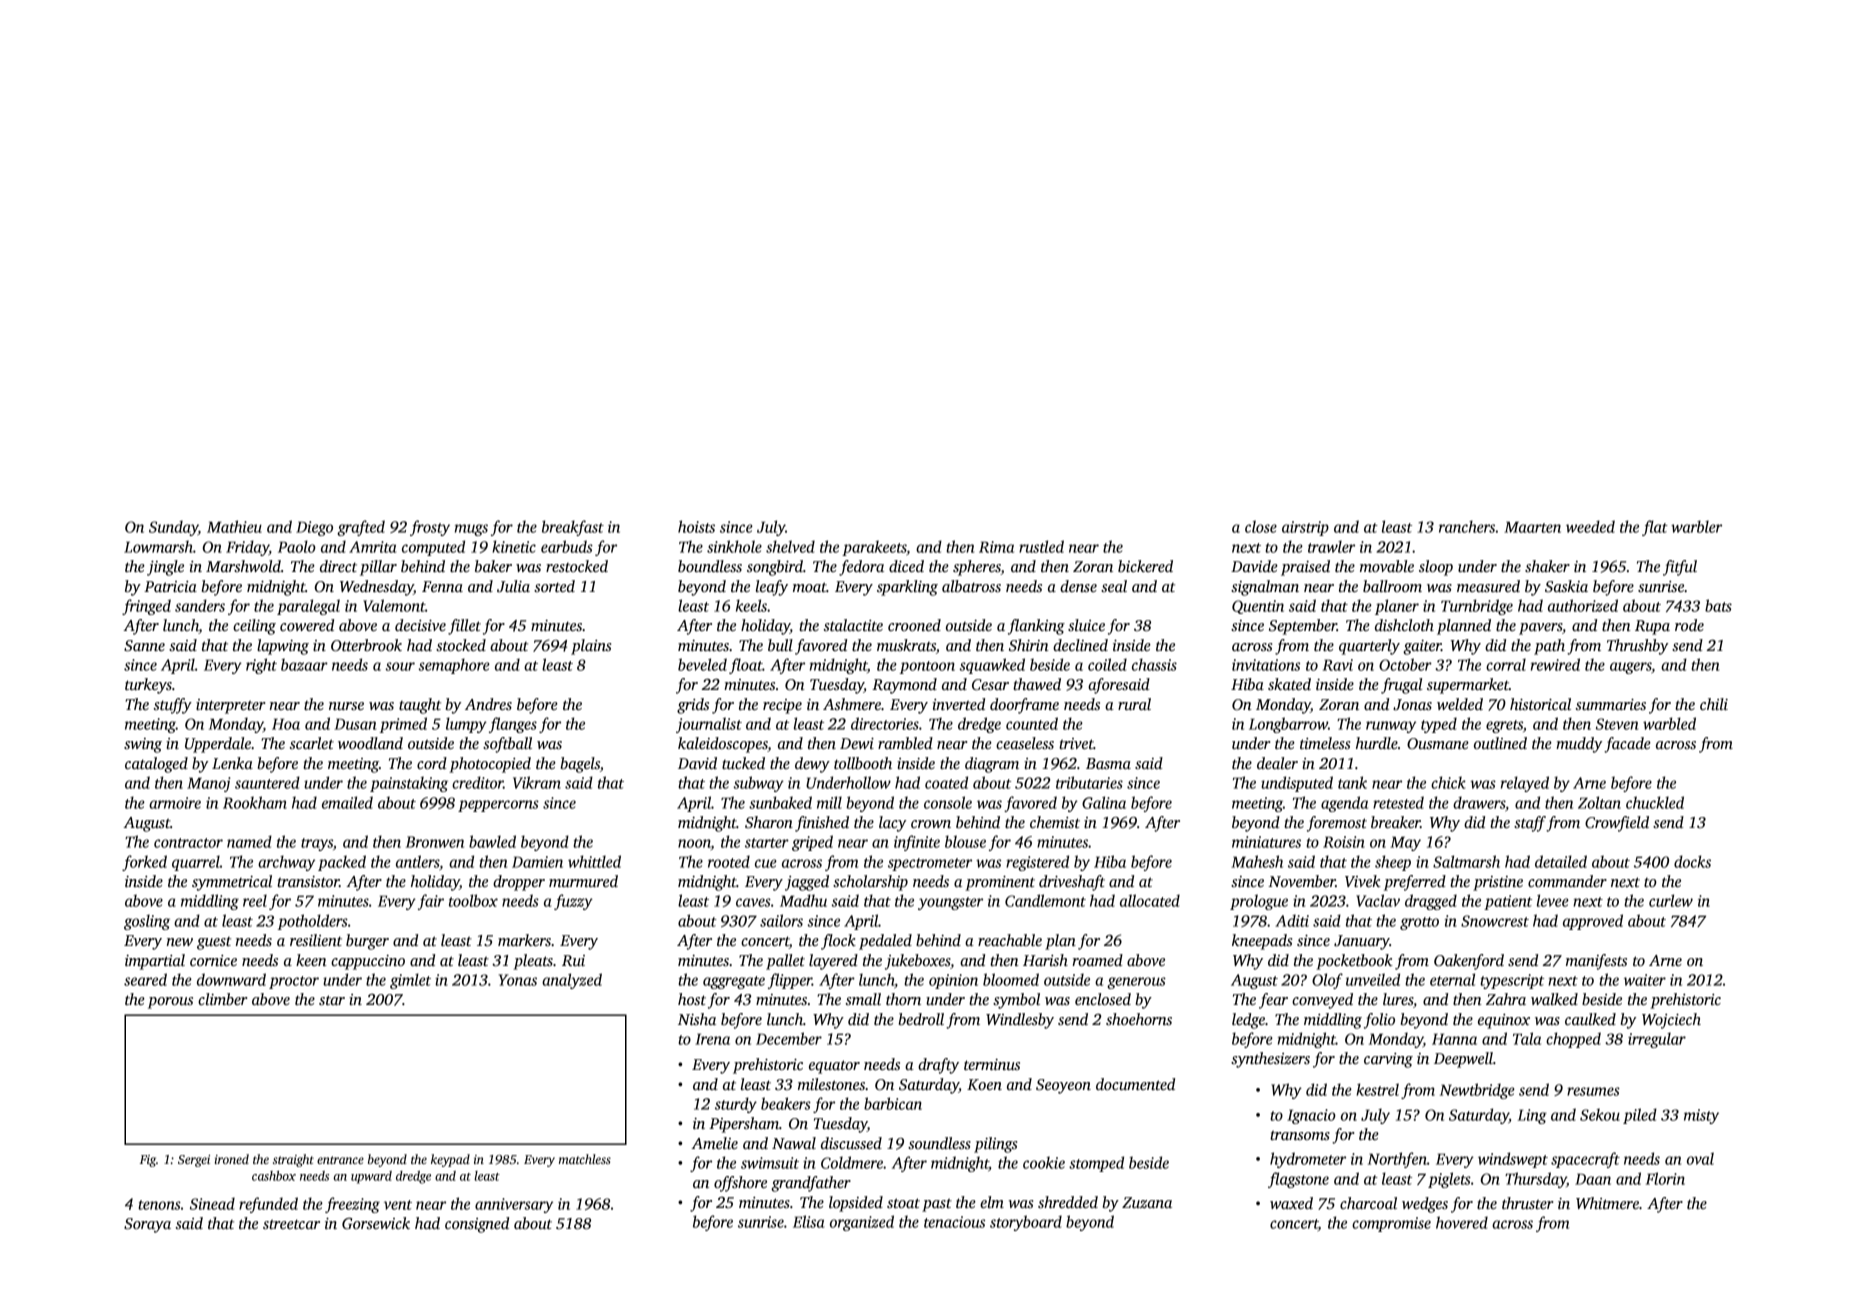 This image has width=1858, height=1314. What do you see at coordinates (696, 526) in the image?
I see `hoists` at bounding box center [696, 526].
